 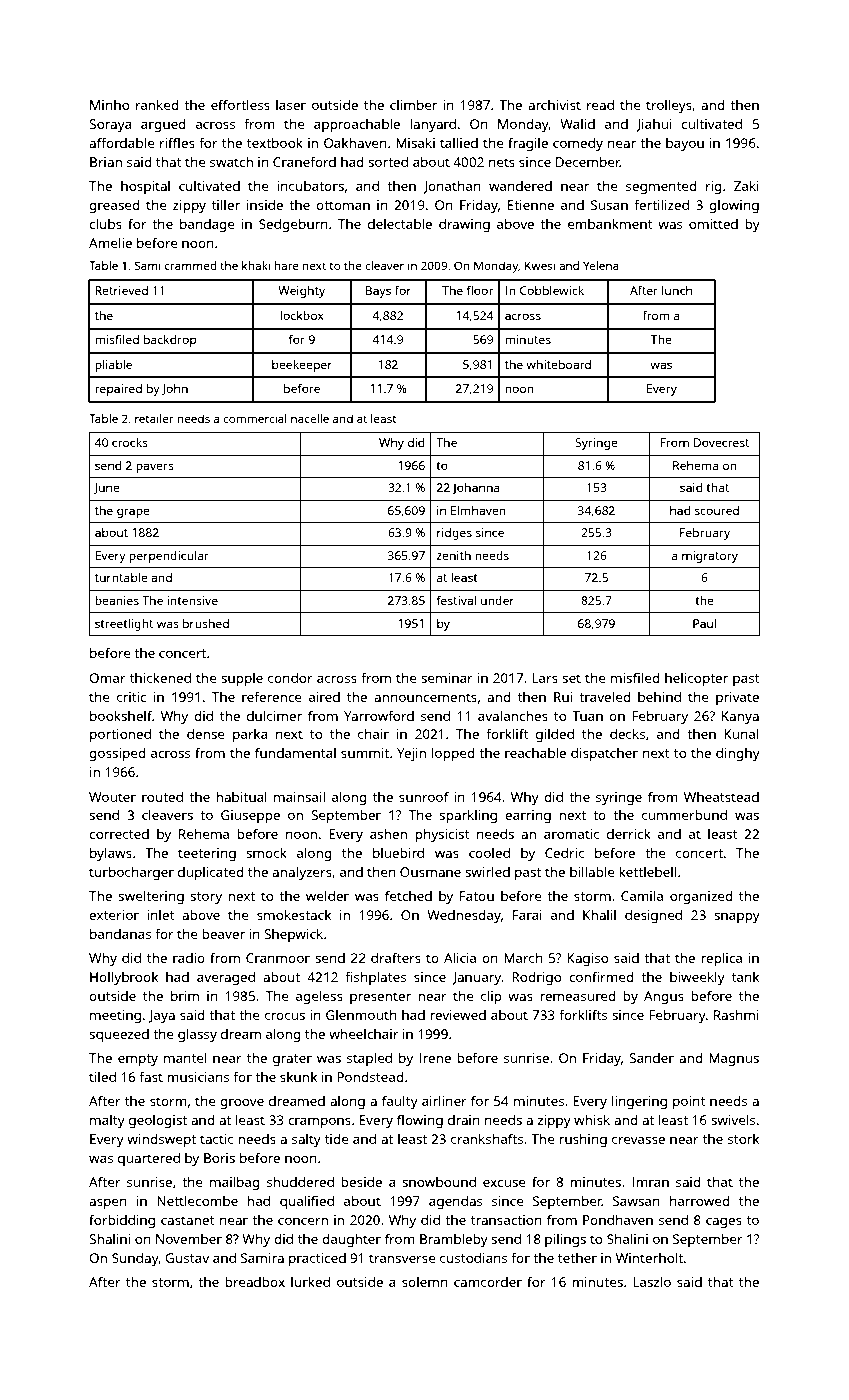 I want to click on trolleys, so click(x=669, y=106).
